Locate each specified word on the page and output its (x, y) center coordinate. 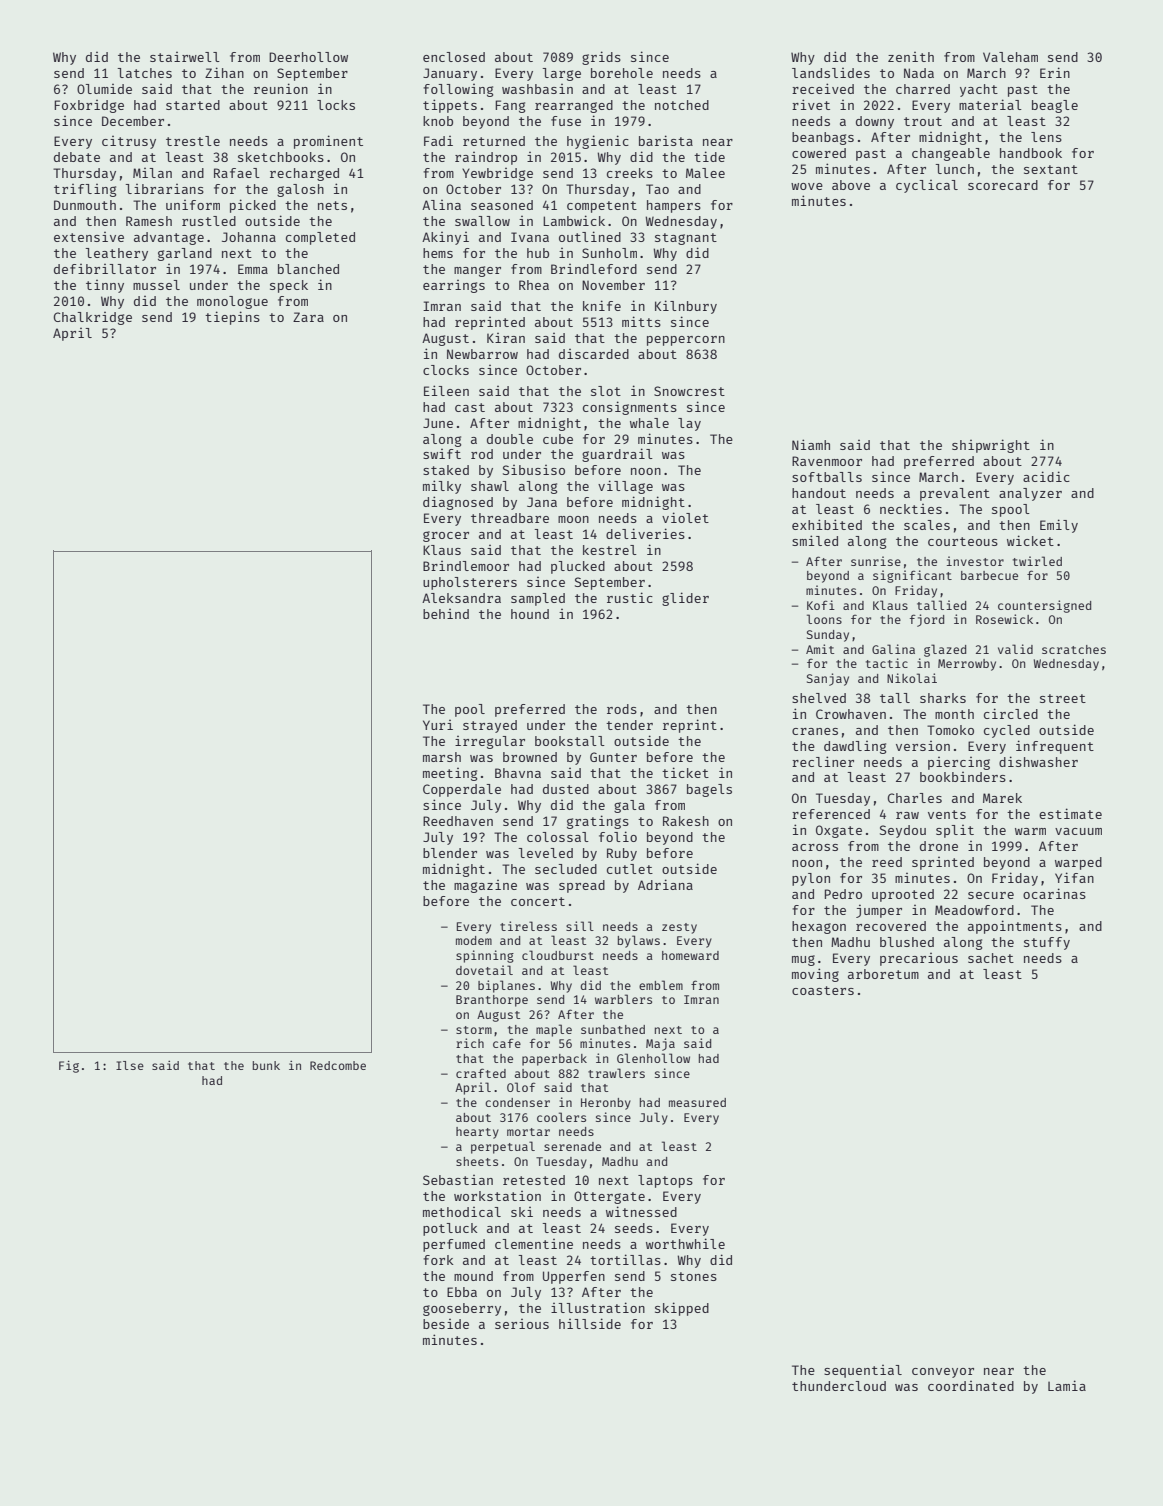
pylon (811, 879)
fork (438, 1260)
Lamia (1067, 1385)
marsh (442, 757)
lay (689, 424)
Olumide (104, 89)
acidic (1046, 476)
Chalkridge (92, 318)
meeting (450, 774)
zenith (911, 57)
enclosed (454, 57)
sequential (863, 1371)
